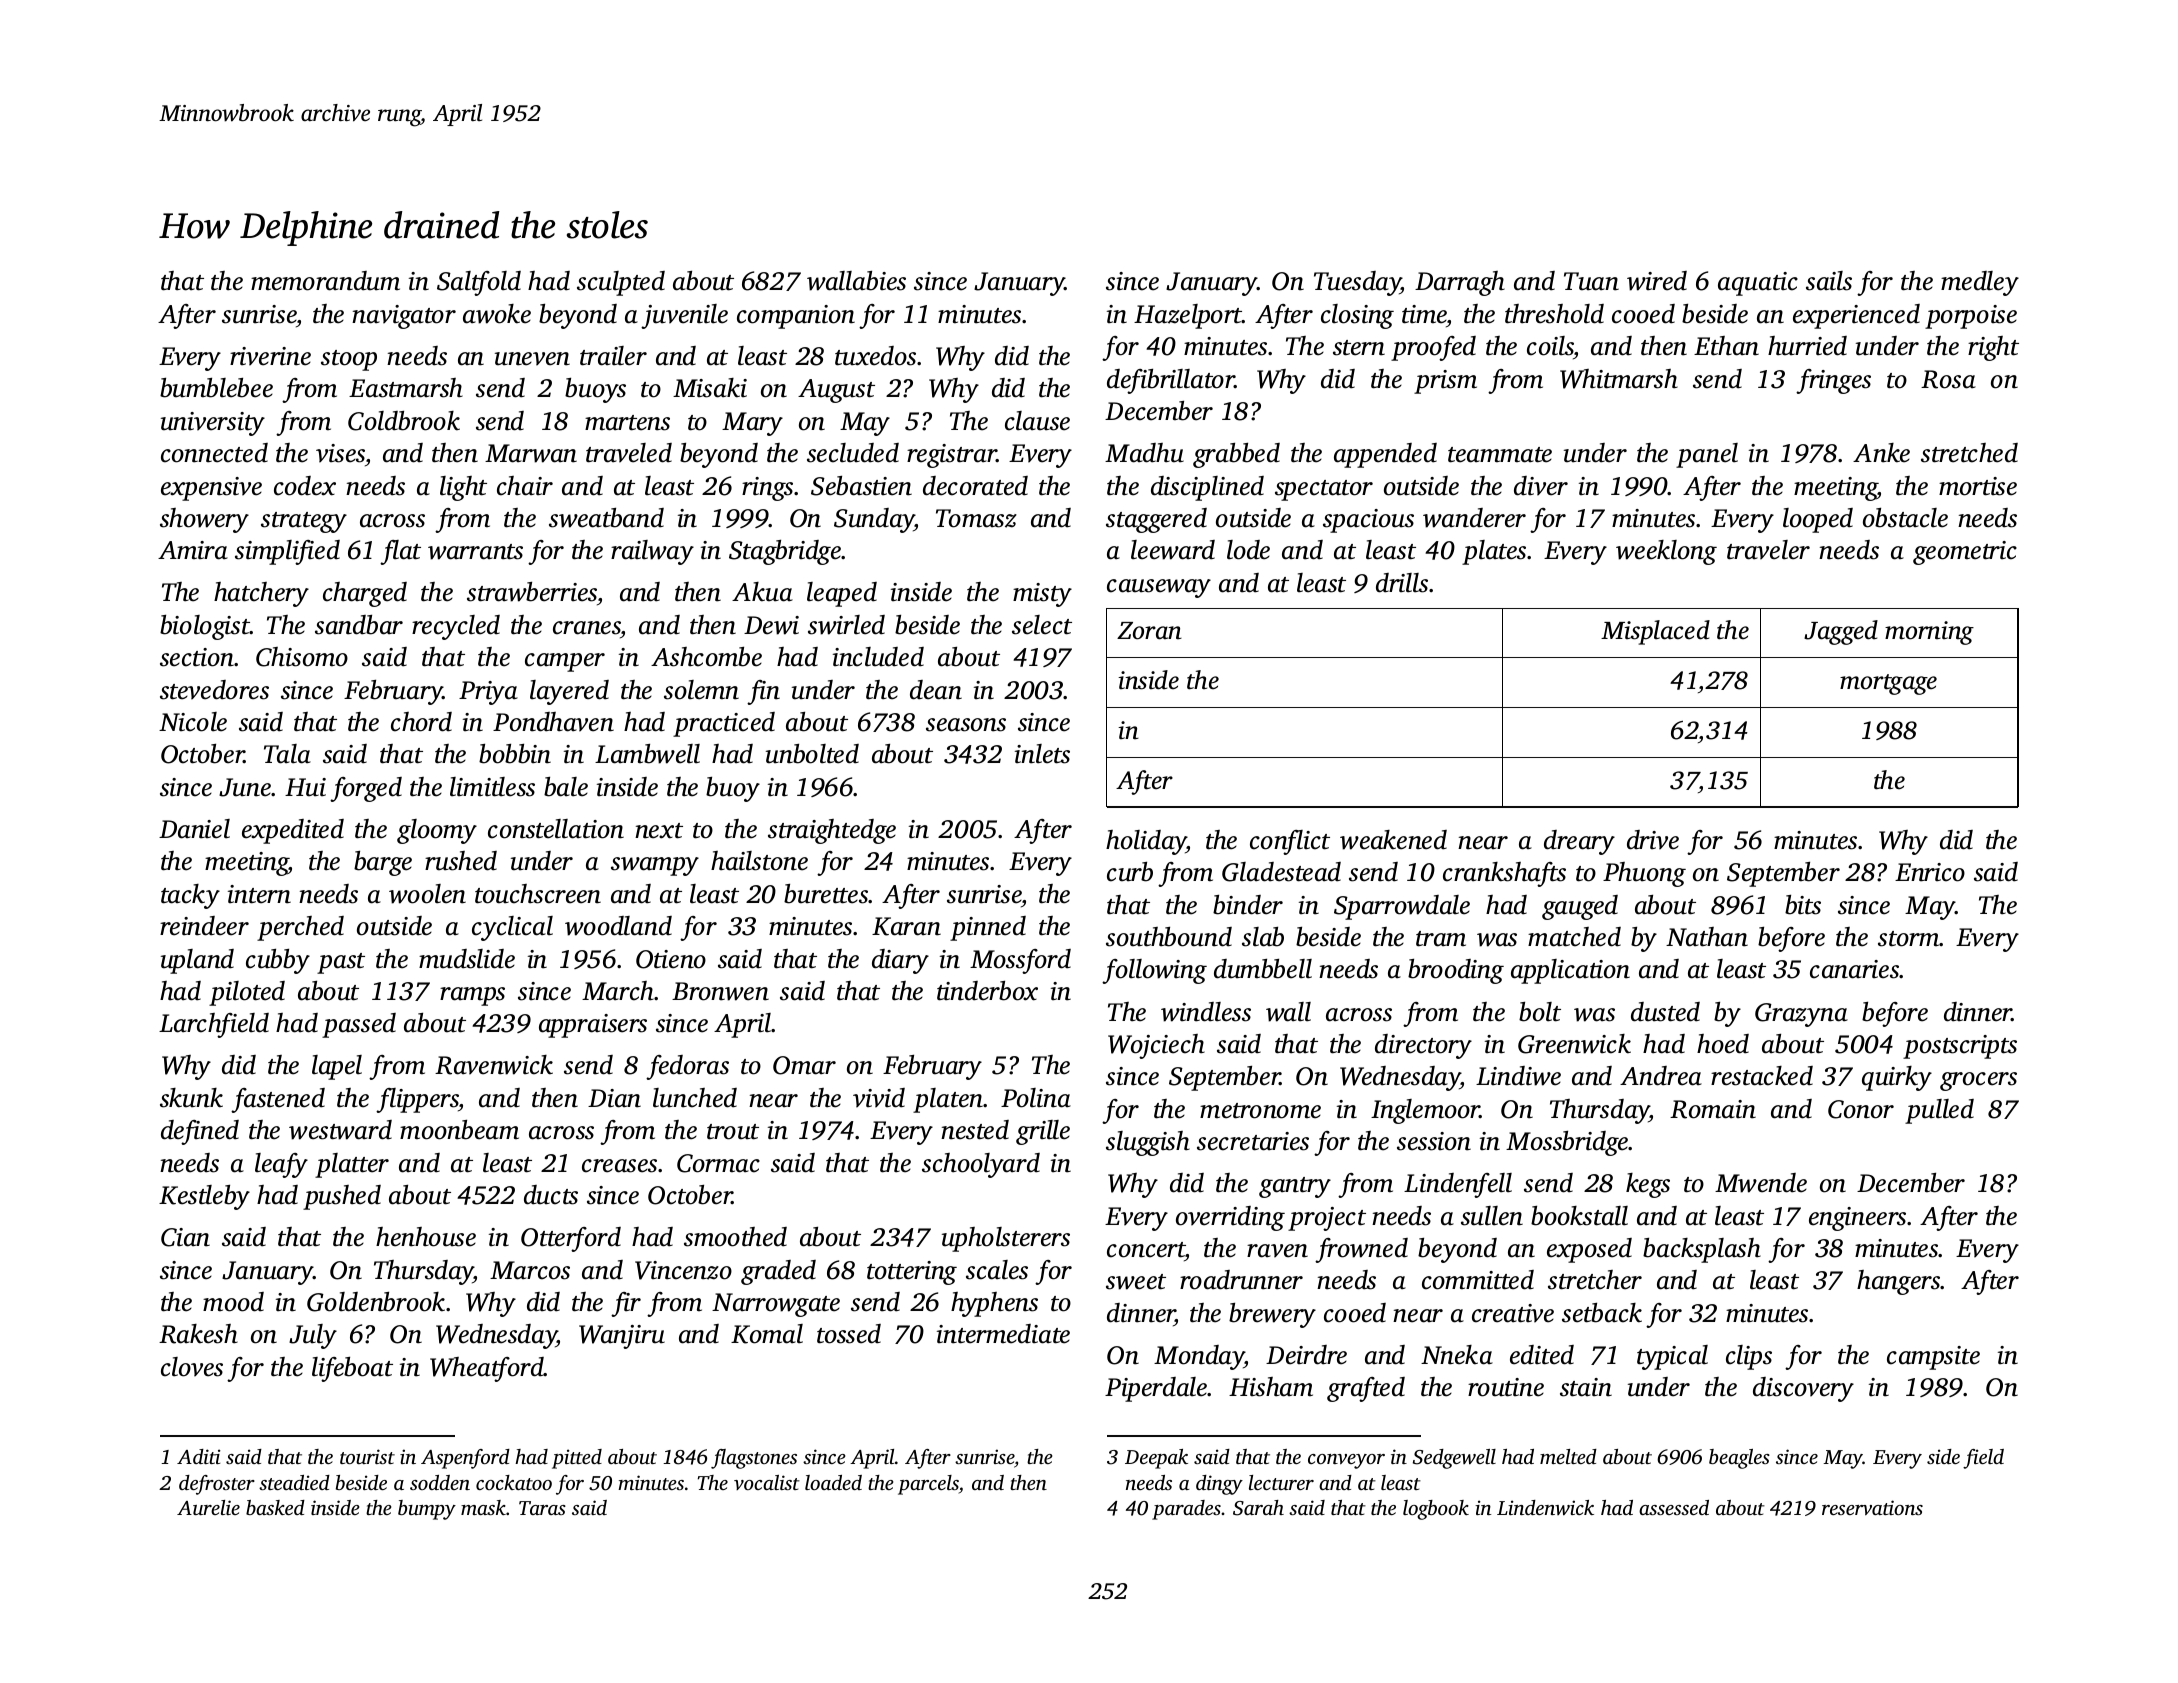  Describe the element at coordinates (1186, 1510) in the page. I see `parades` at that location.
